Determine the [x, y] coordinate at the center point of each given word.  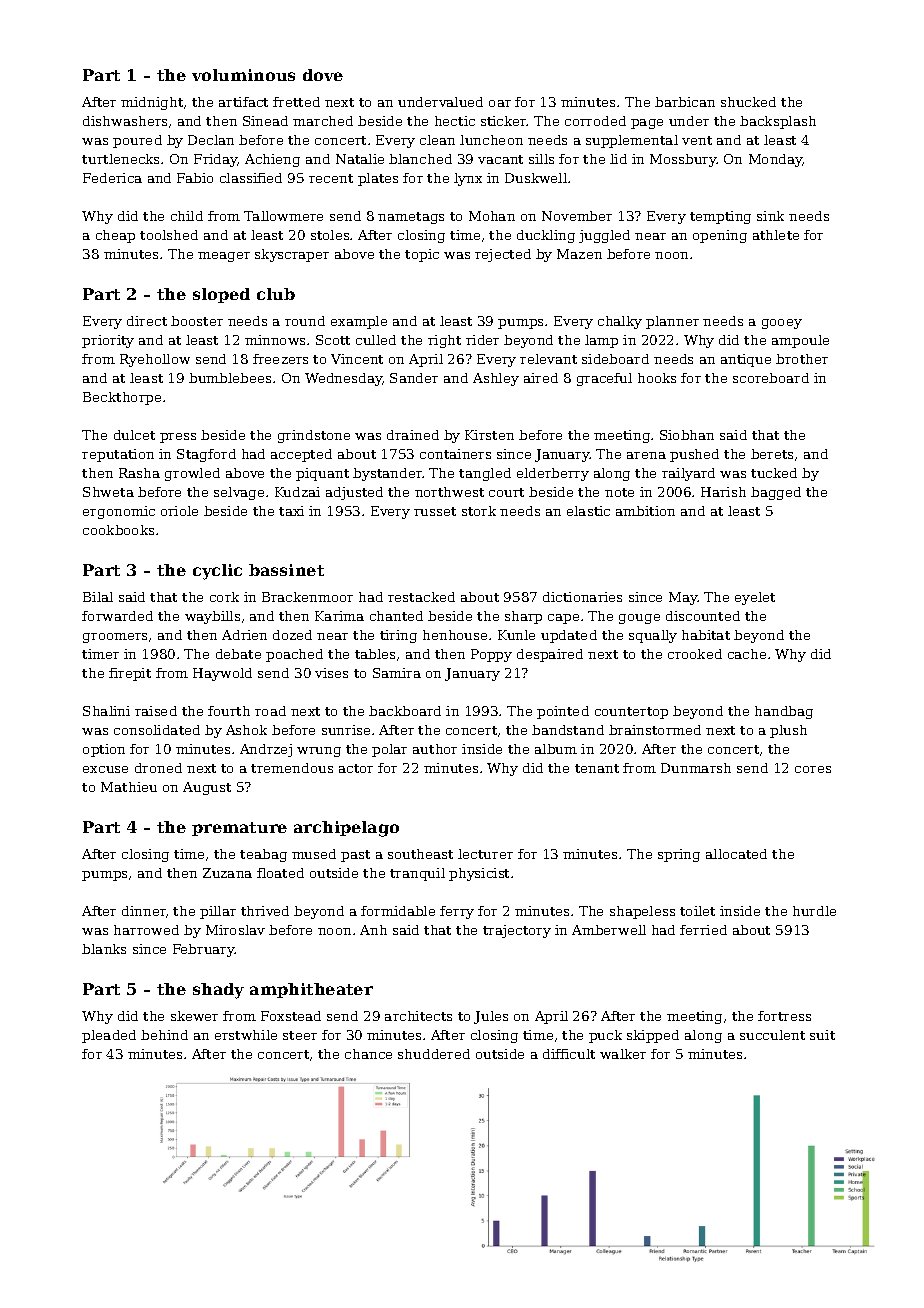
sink [770, 216]
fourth [229, 711]
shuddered [434, 1054]
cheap [115, 236]
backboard [405, 711]
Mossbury [683, 160]
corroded [595, 121]
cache [747, 654]
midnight [152, 103]
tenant [597, 768]
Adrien [244, 635]
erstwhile [246, 1035]
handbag [784, 712]
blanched [420, 159]
